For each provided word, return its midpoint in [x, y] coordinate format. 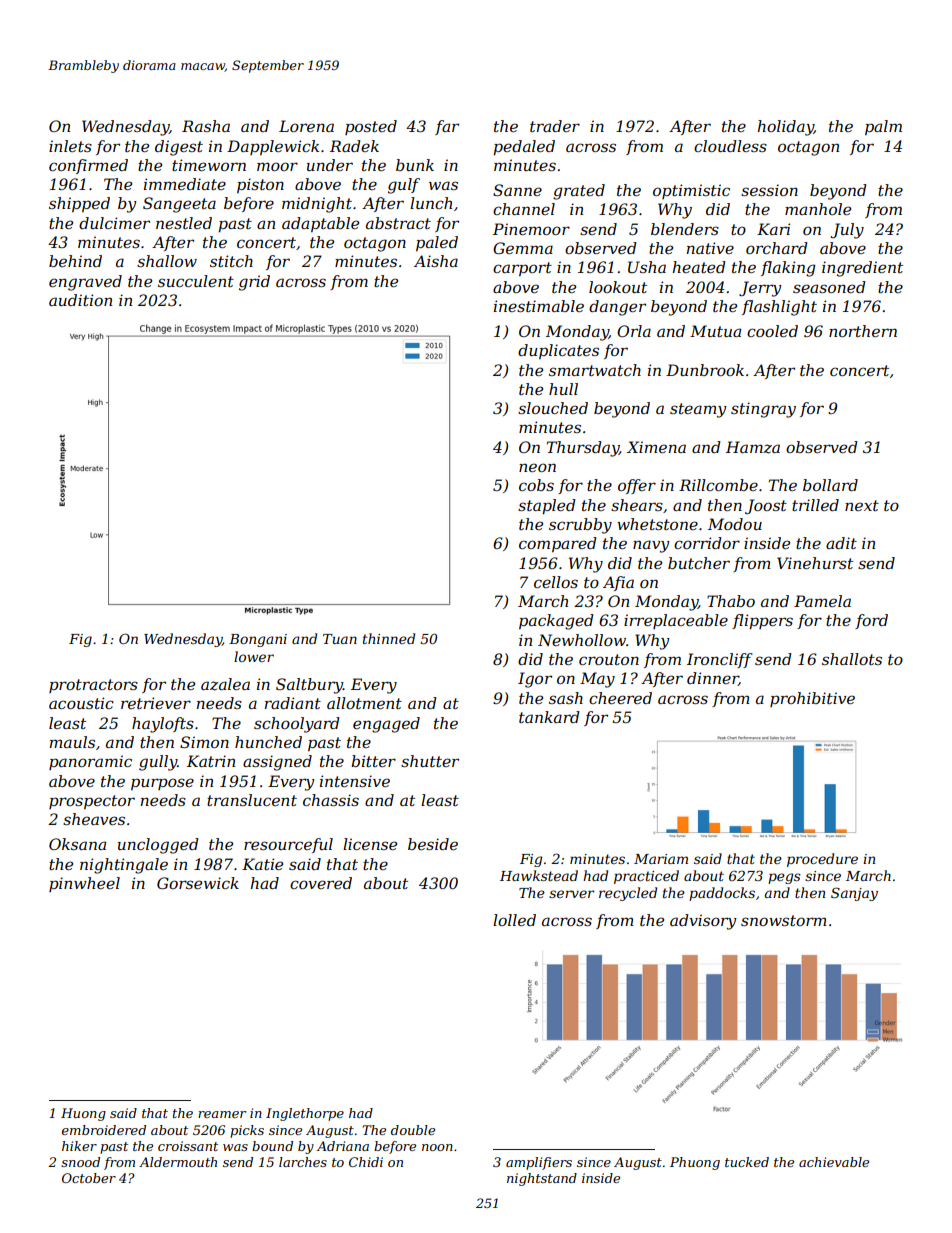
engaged [386, 725]
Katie [262, 864]
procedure [822, 860]
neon [537, 467]
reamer [222, 1114]
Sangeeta [179, 205]
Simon [204, 742]
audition [80, 300]
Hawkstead [539, 875]
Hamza [753, 447]
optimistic [691, 191]
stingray [763, 410]
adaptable [320, 224]
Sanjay [854, 894]
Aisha [436, 261]
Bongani [258, 640]
